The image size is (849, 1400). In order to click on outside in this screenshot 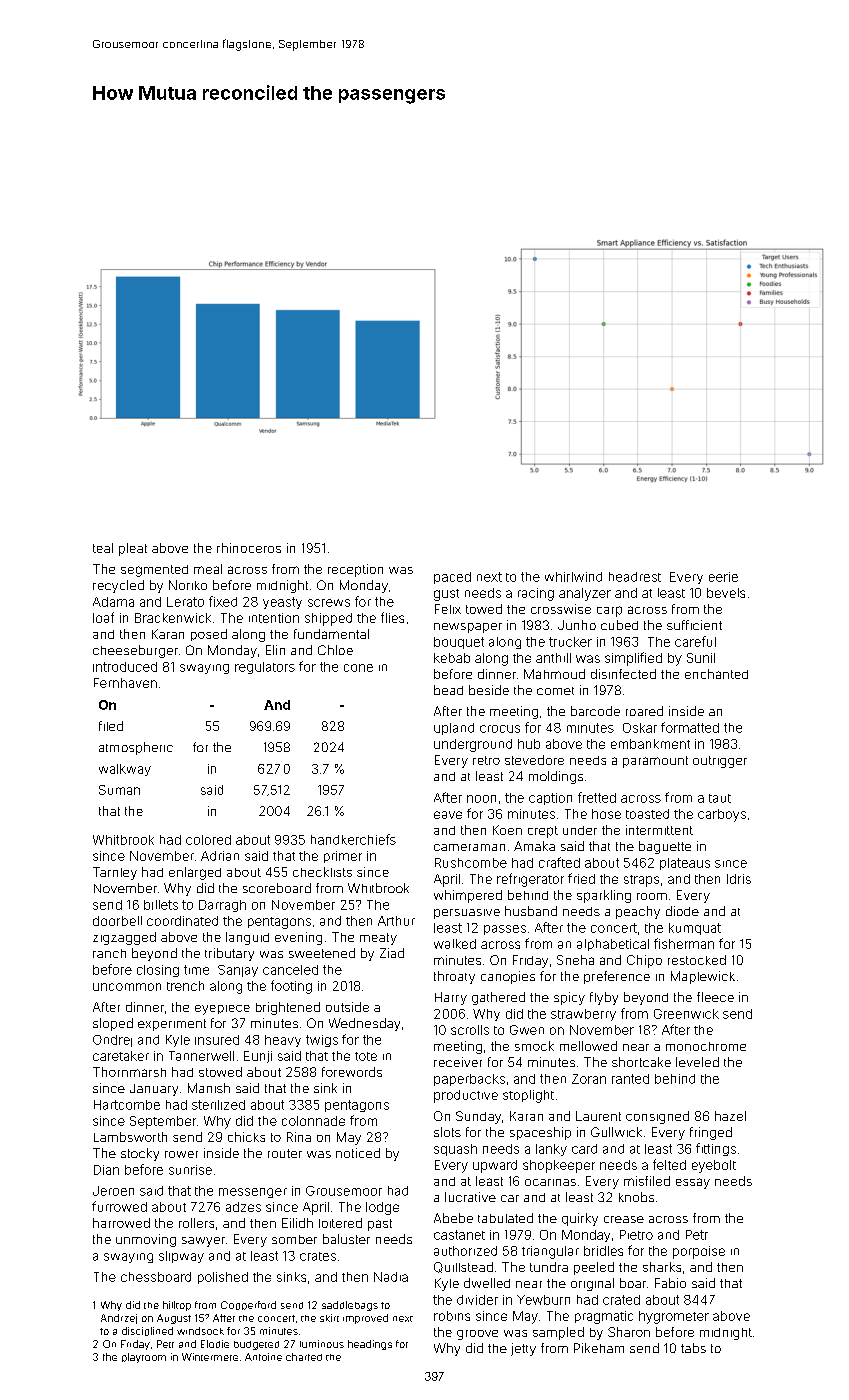, I will do `click(347, 1007)`.
